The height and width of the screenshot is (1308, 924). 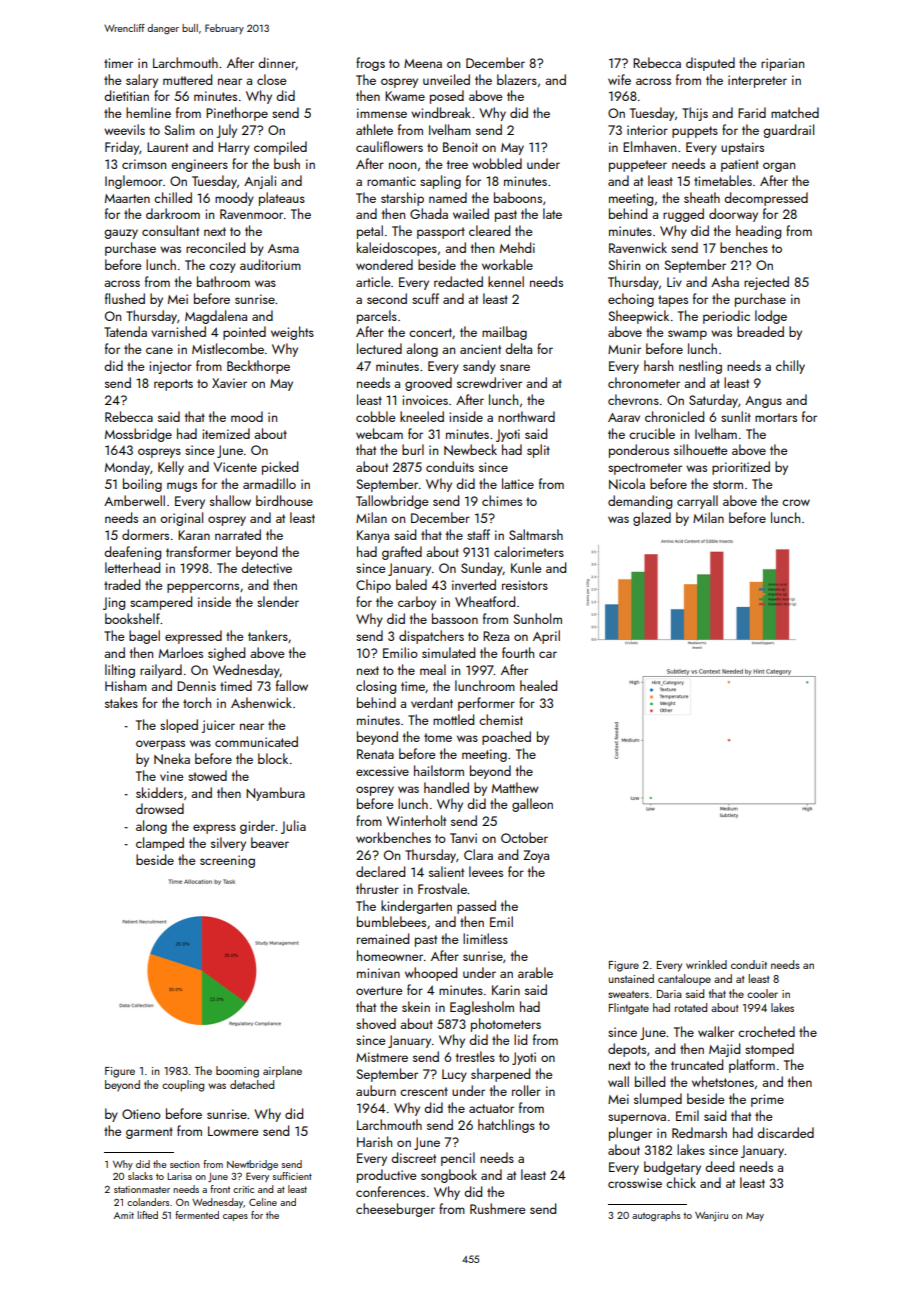 What do you see at coordinates (782, 64) in the screenshot?
I see `riparian` at bounding box center [782, 64].
